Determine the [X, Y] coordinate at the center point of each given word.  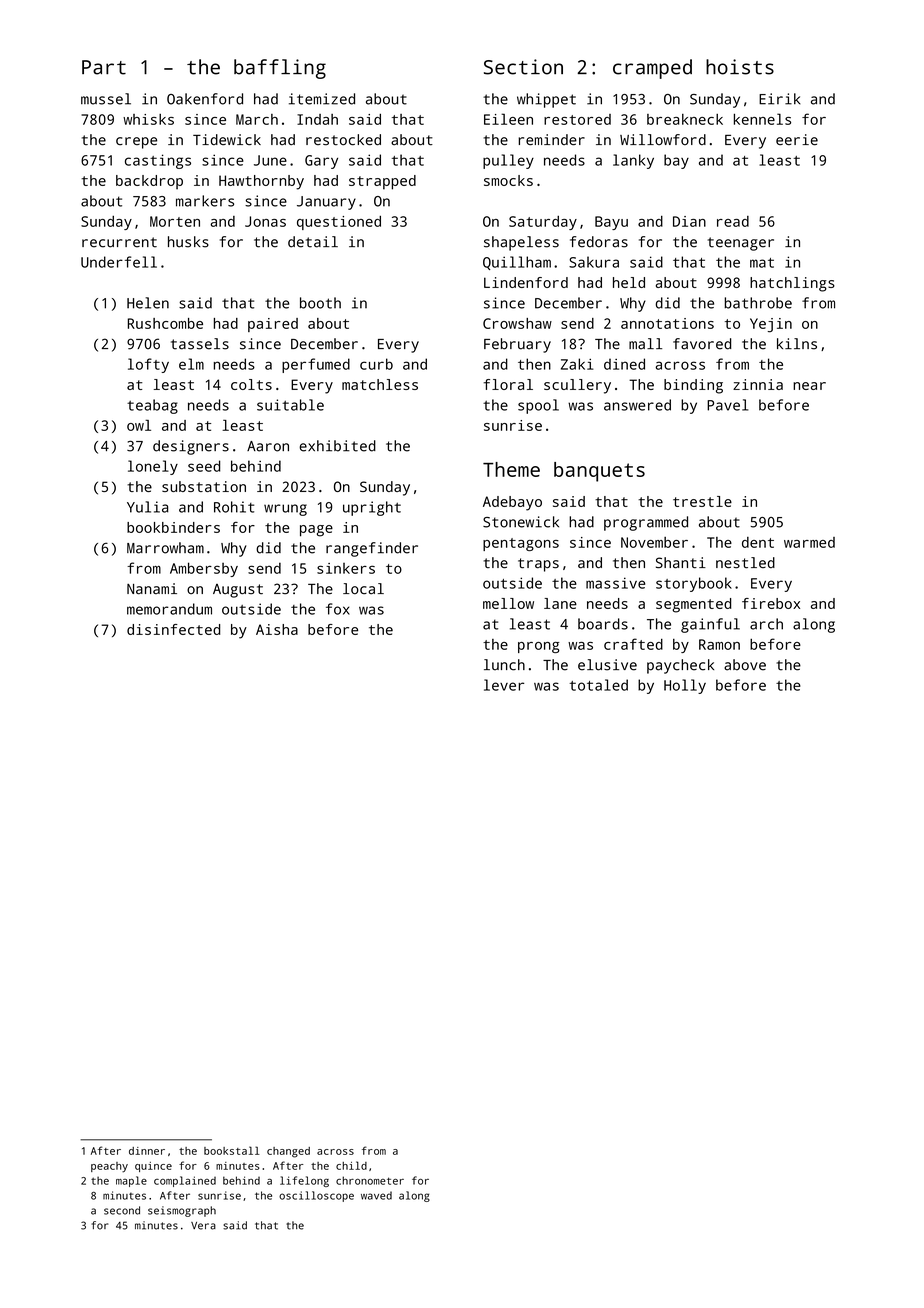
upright [372, 508]
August [238, 591]
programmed [646, 523]
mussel [106, 99]
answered [637, 405]
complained [185, 1181]
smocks [508, 180]
